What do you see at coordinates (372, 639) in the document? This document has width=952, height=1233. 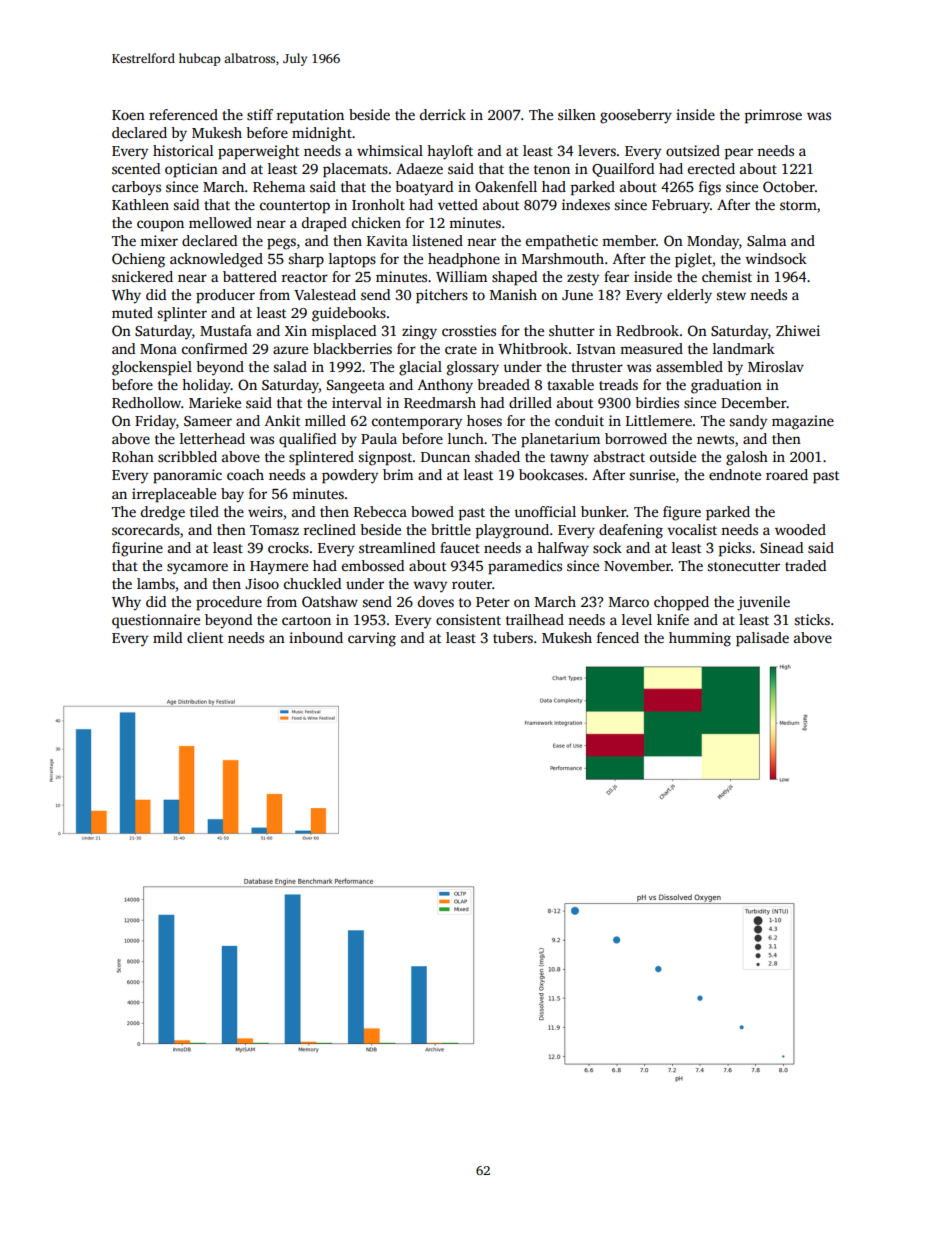 I see `carving` at bounding box center [372, 639].
